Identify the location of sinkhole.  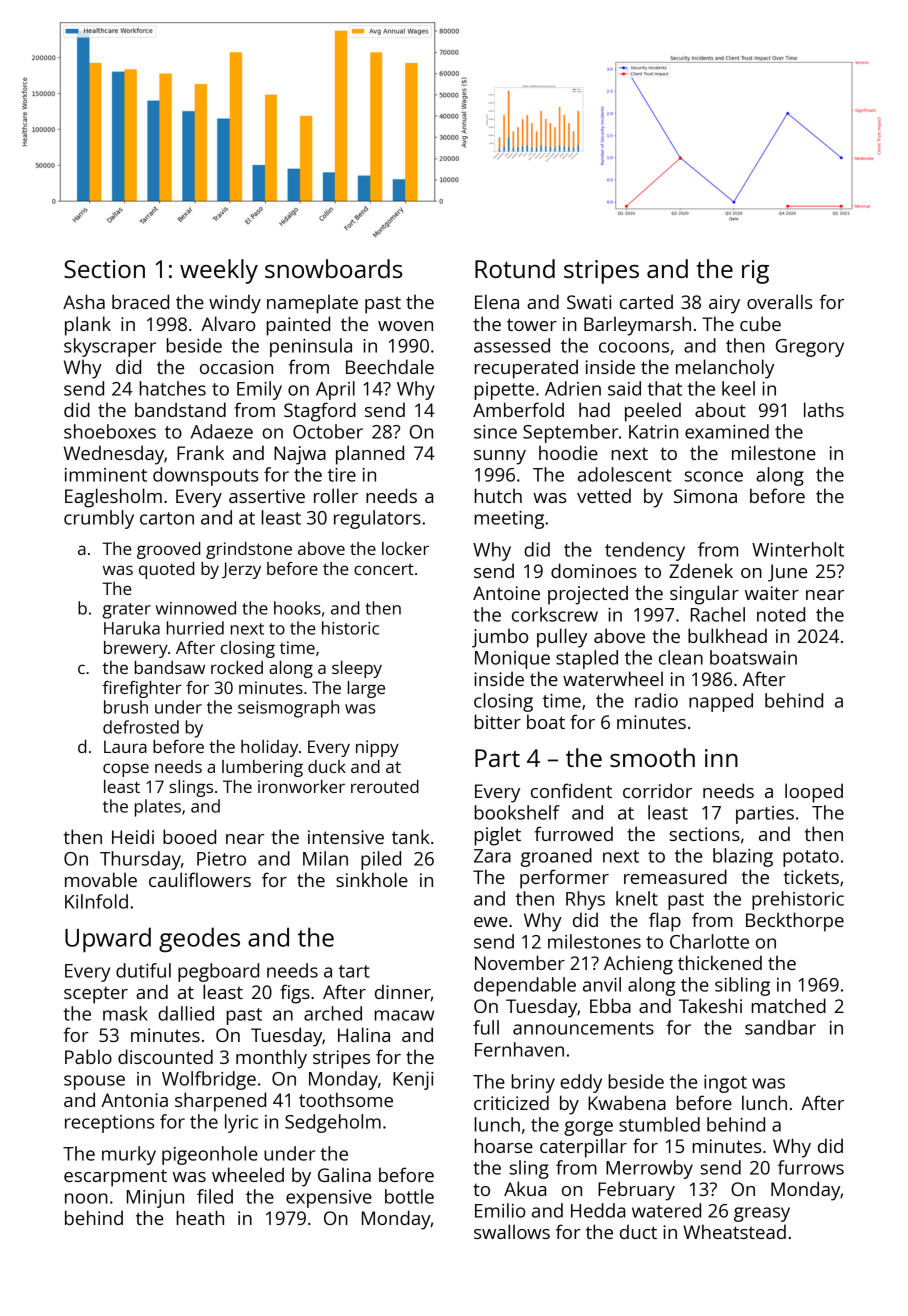
(372, 879).
